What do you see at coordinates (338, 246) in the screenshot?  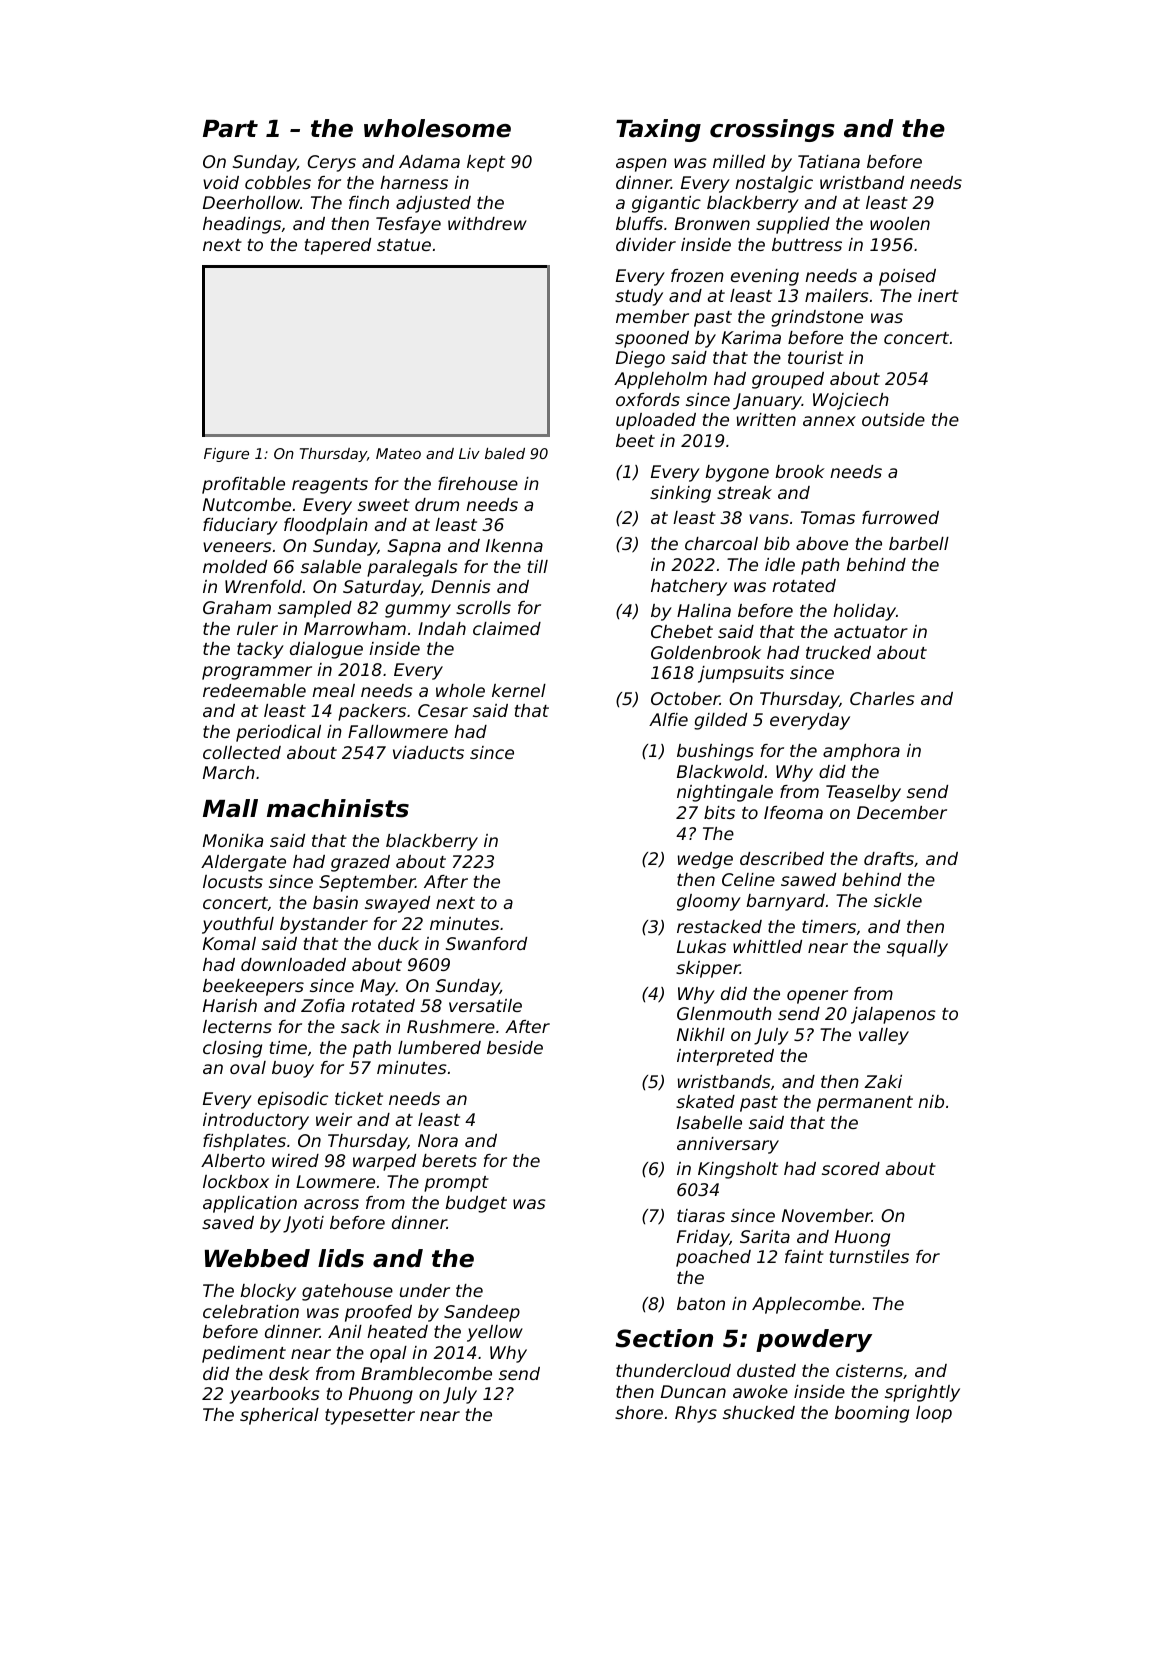 I see `tapered` at bounding box center [338, 246].
